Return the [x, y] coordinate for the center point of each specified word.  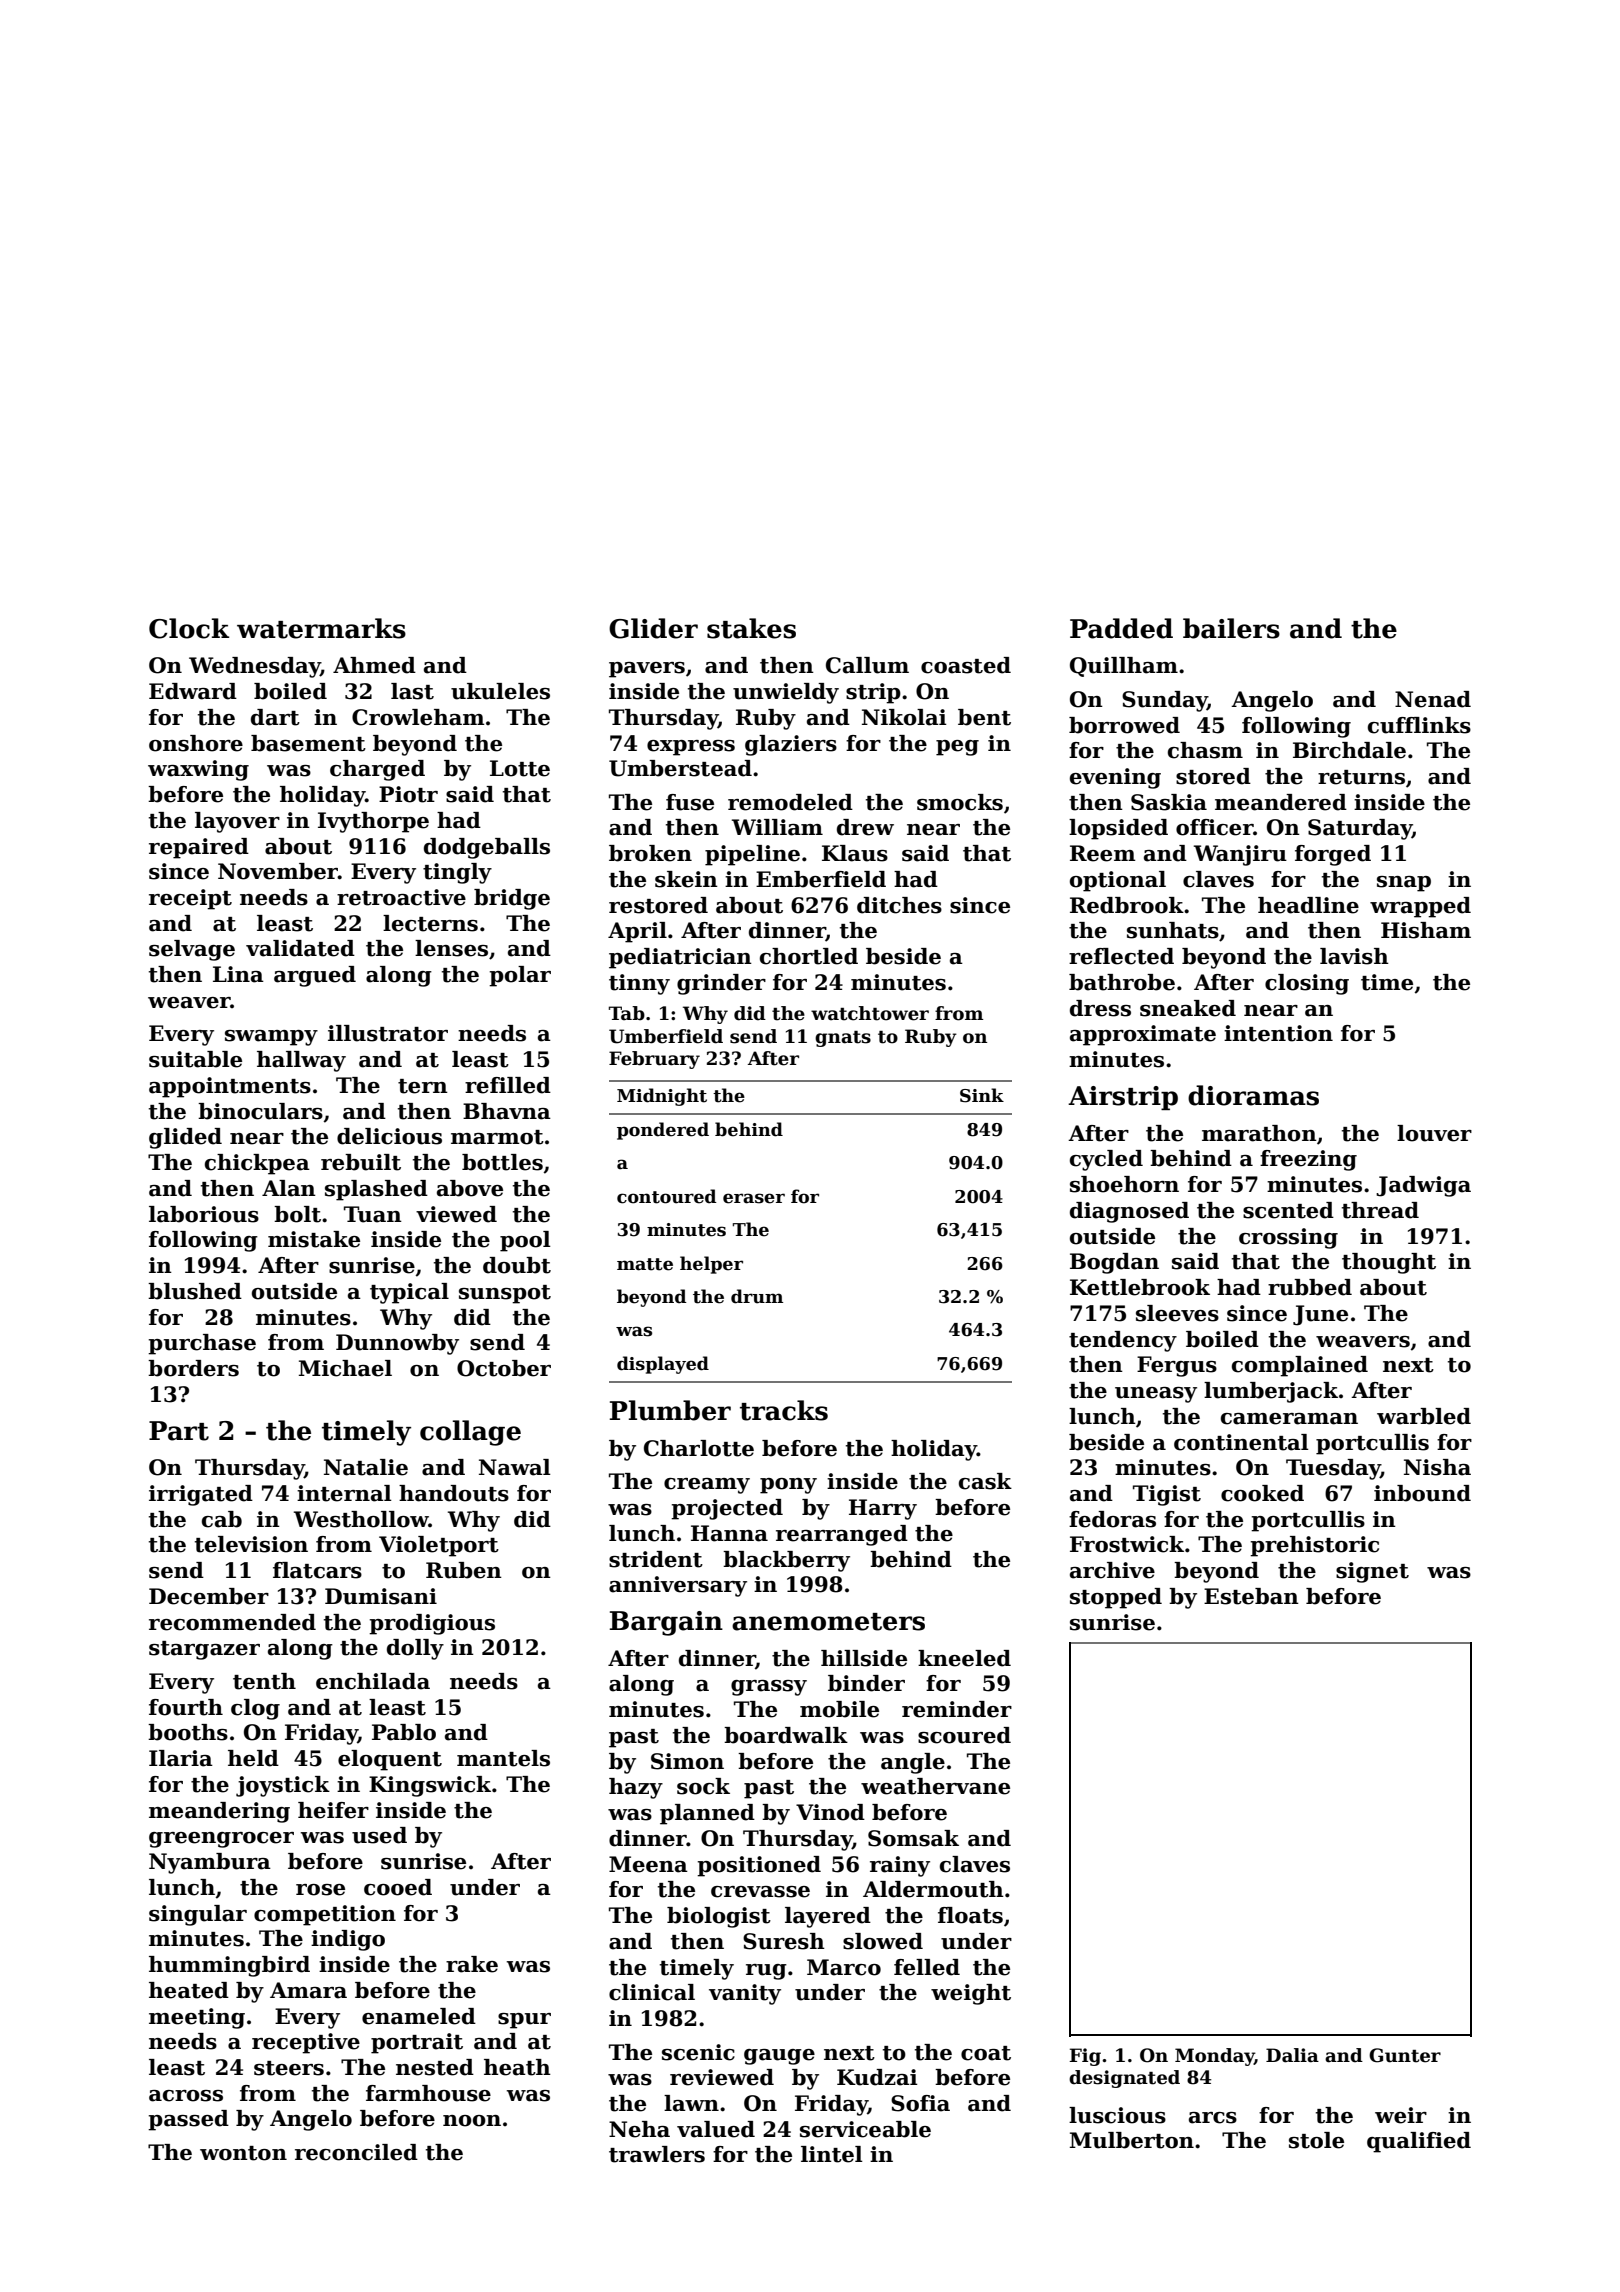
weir [1401, 2115]
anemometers [828, 1622]
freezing [1308, 1160]
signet [1372, 1572]
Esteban [1251, 1596]
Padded [1121, 628]
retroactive [401, 897]
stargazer [204, 1650]
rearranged [842, 1535]
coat [986, 2053]
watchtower [870, 1013]
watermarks [321, 628]
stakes [751, 628]
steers [289, 2068]
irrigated [201, 1495]
